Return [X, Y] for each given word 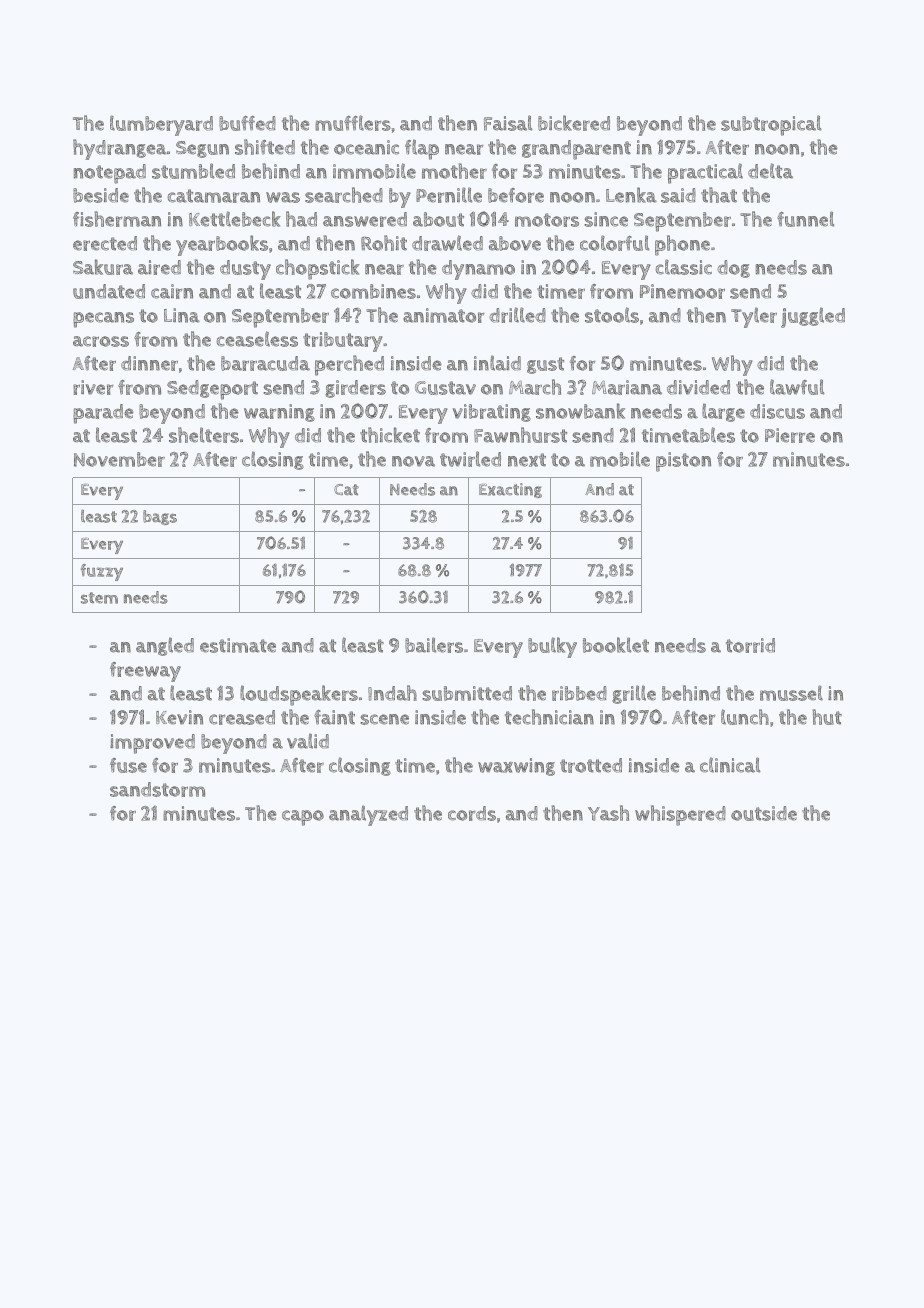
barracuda [265, 363]
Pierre [790, 435]
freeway [145, 672]
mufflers [353, 123]
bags [160, 517]
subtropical [771, 125]
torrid [750, 645]
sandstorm [157, 789]
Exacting [510, 490]
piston [683, 462]
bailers [434, 645]
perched [349, 365]
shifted [265, 147]
